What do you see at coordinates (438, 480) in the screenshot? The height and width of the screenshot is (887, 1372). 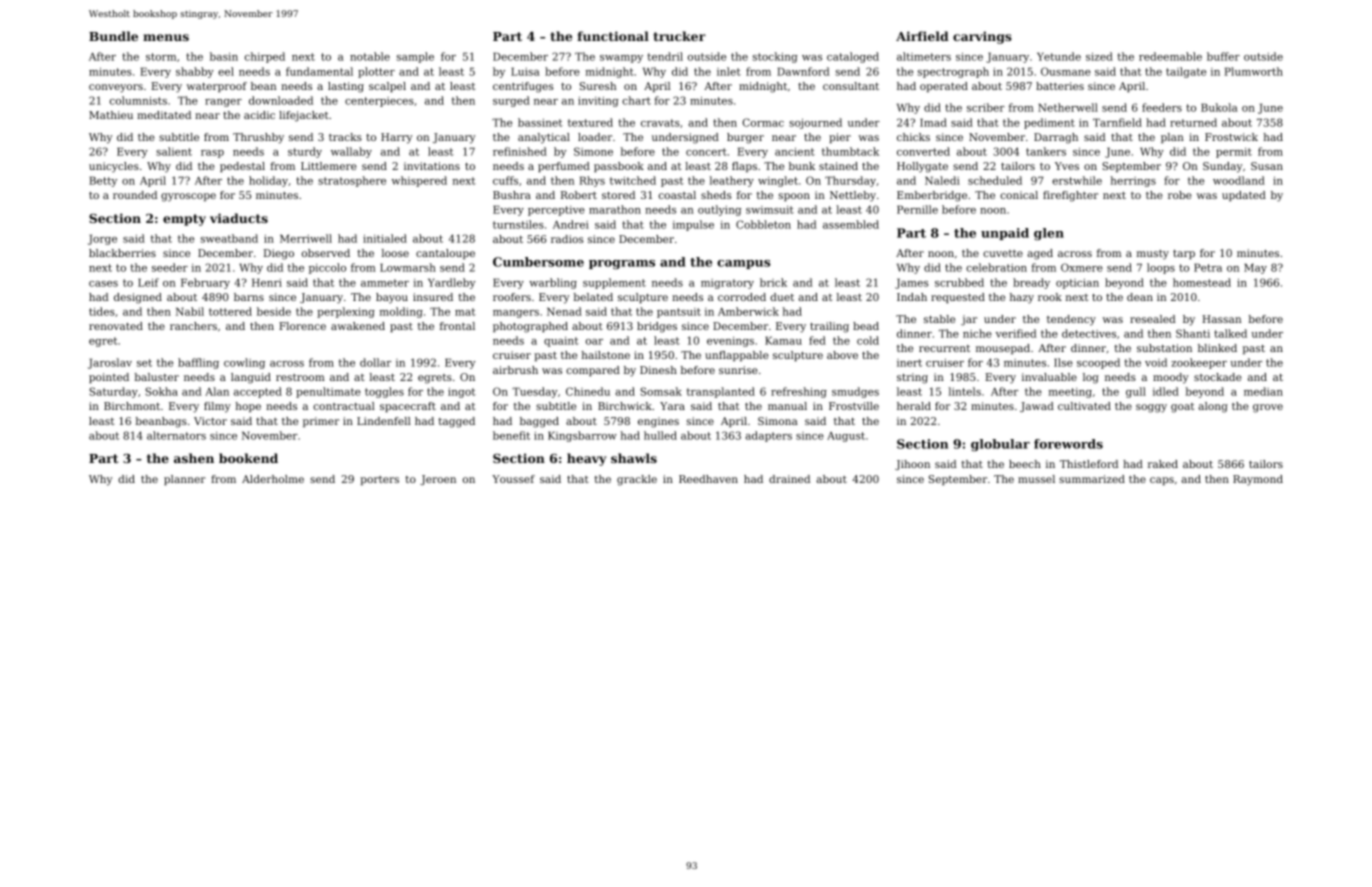 I see `Jeroen` at bounding box center [438, 480].
